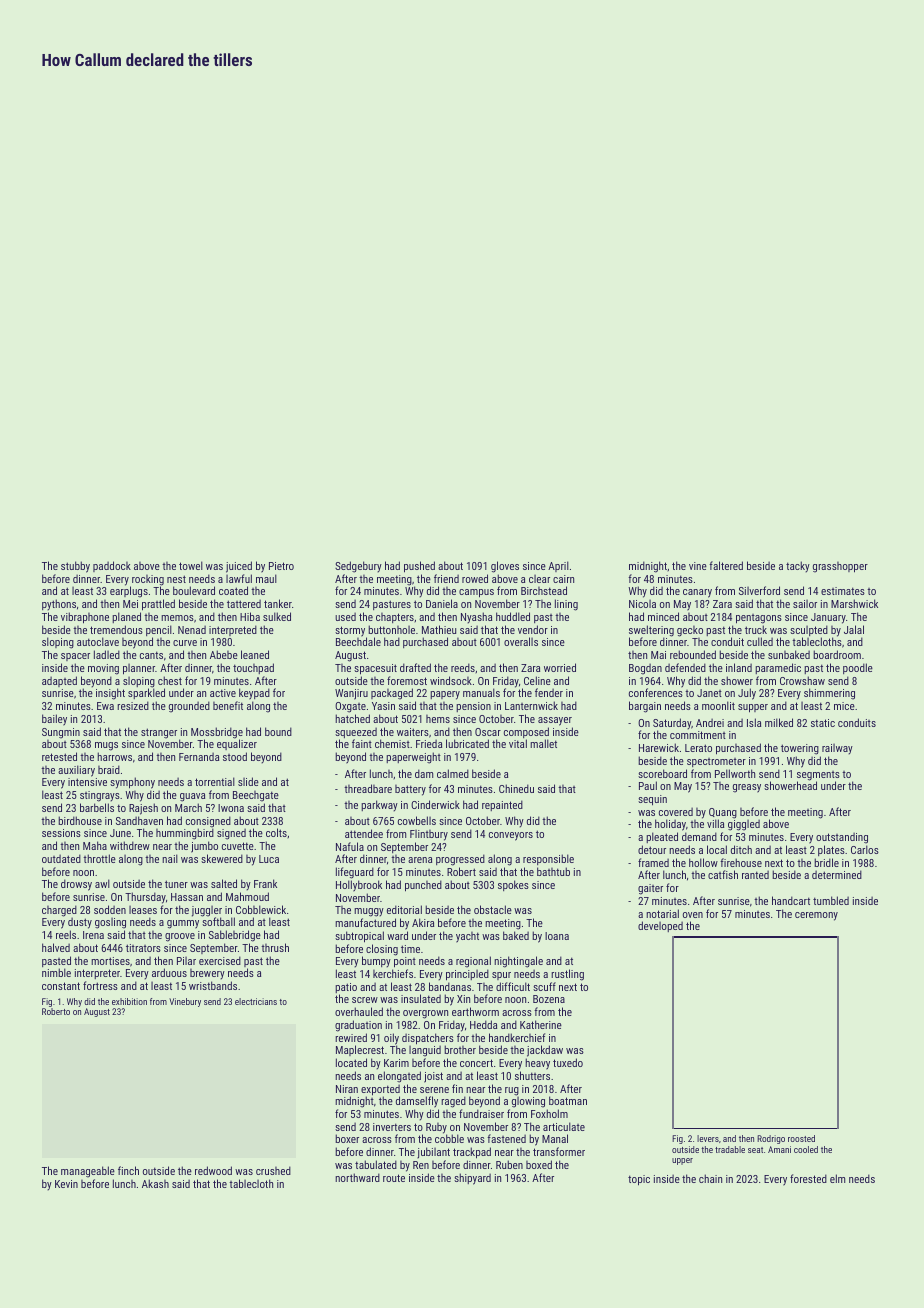  I want to click on pushed, so click(419, 567).
